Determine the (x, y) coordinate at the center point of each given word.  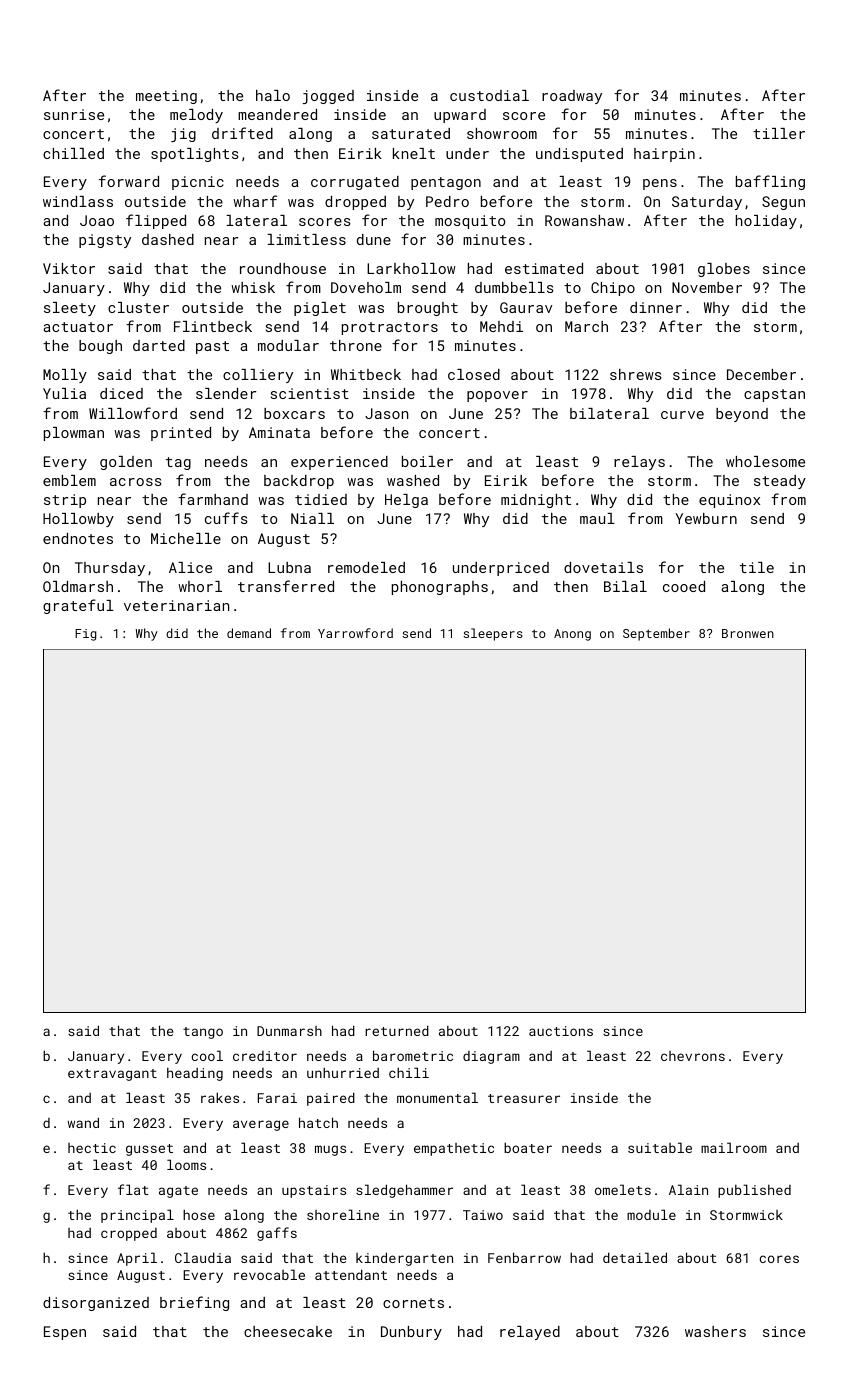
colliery (258, 376)
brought (428, 309)
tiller (779, 133)
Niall (312, 518)
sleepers (493, 634)
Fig (86, 635)
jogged (328, 97)
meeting (166, 97)
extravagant (112, 1075)
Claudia (203, 1257)
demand (249, 633)
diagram (491, 1057)
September (656, 634)
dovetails (603, 567)
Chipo (613, 289)
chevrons (693, 1056)
